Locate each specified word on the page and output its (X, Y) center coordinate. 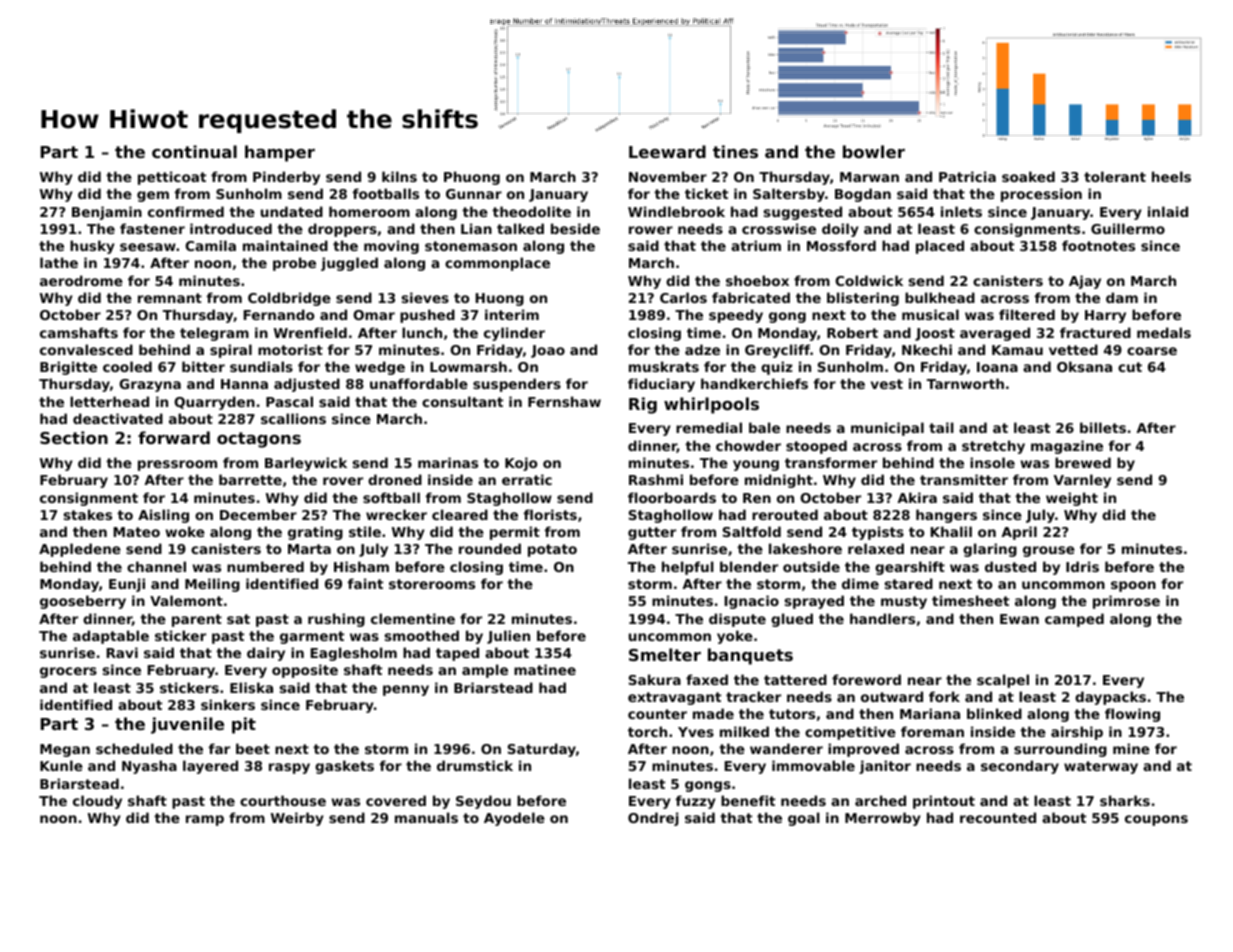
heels (1171, 176)
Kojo (521, 464)
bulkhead (940, 297)
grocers (68, 672)
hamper (280, 153)
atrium (756, 245)
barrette (250, 479)
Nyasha (149, 767)
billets (1103, 427)
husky (92, 247)
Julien (508, 637)
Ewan (1019, 619)
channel (156, 566)
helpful (688, 568)
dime (860, 583)
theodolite (531, 211)
